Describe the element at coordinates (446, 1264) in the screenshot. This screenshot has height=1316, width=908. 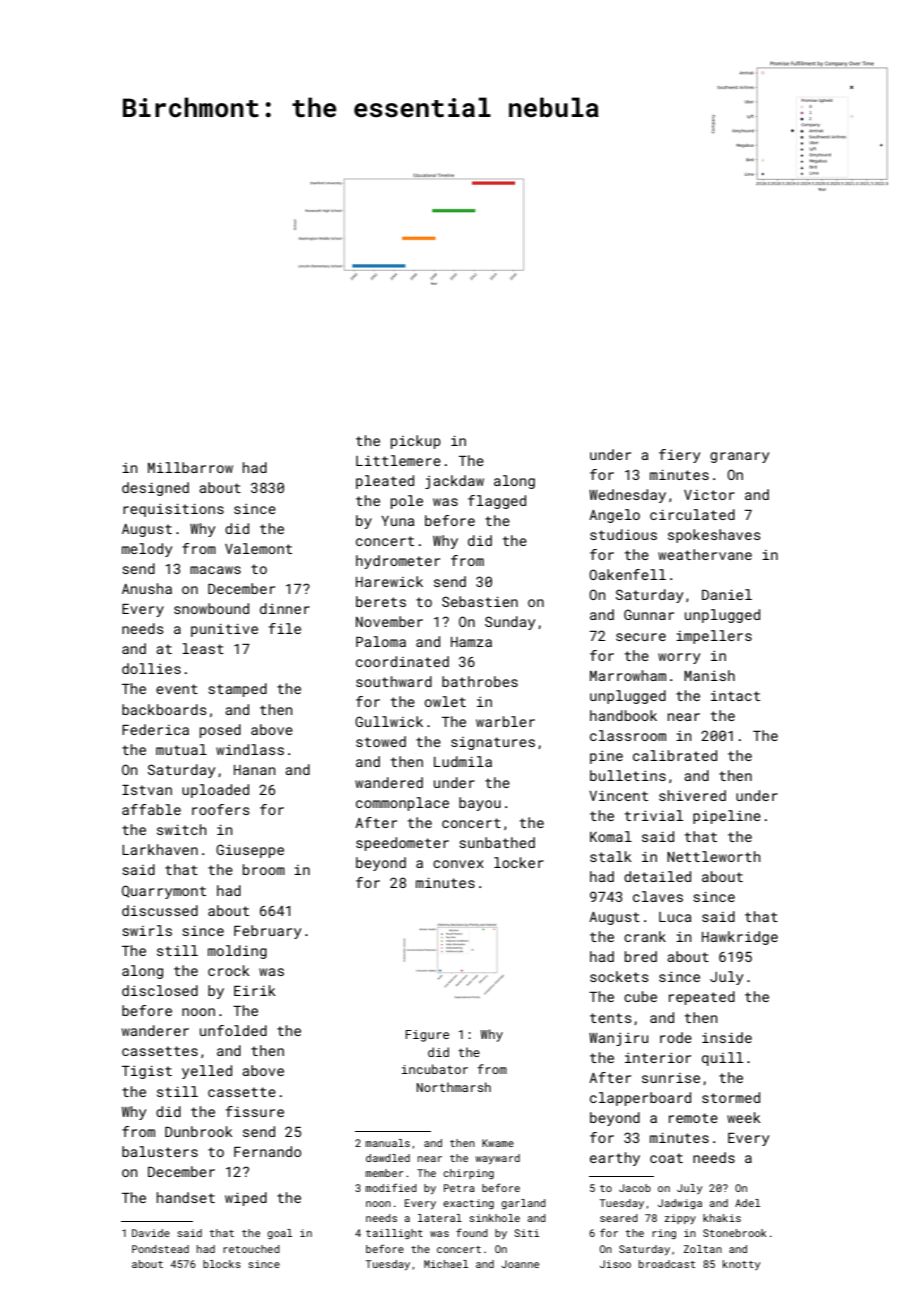
I see `Michael` at that location.
